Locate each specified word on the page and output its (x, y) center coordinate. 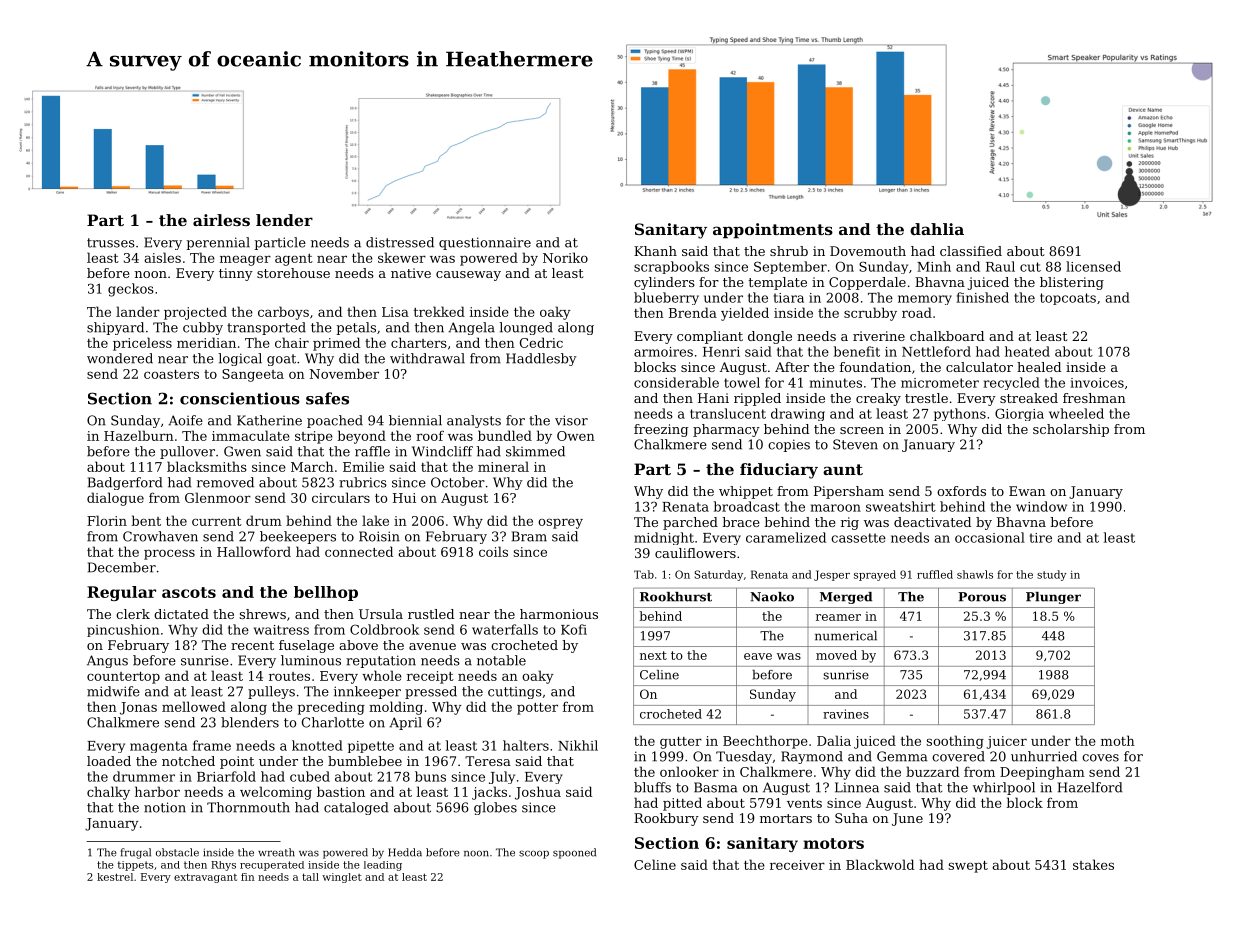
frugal (136, 853)
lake (375, 520)
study (1052, 575)
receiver (797, 865)
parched (690, 523)
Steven (855, 444)
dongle (770, 337)
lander (138, 311)
